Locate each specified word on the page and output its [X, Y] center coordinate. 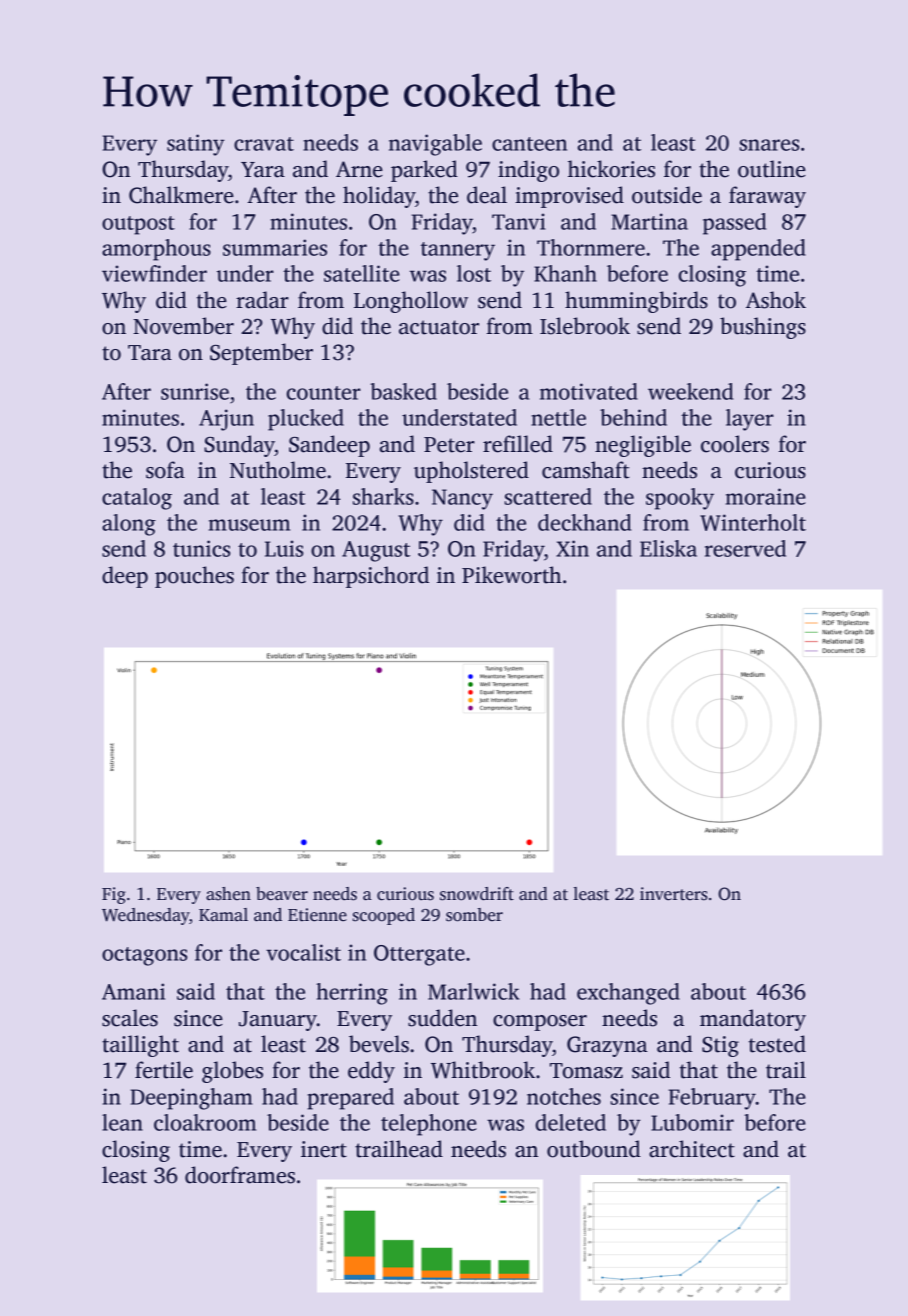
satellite [362, 273]
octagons [144, 956]
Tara [150, 353]
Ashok [776, 300]
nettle [558, 417]
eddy [371, 1072]
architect [692, 1149]
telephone [429, 1125]
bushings [763, 328]
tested [777, 1044]
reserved [745, 548]
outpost [138, 225]
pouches [194, 577]
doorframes [240, 1175]
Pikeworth [511, 575]
